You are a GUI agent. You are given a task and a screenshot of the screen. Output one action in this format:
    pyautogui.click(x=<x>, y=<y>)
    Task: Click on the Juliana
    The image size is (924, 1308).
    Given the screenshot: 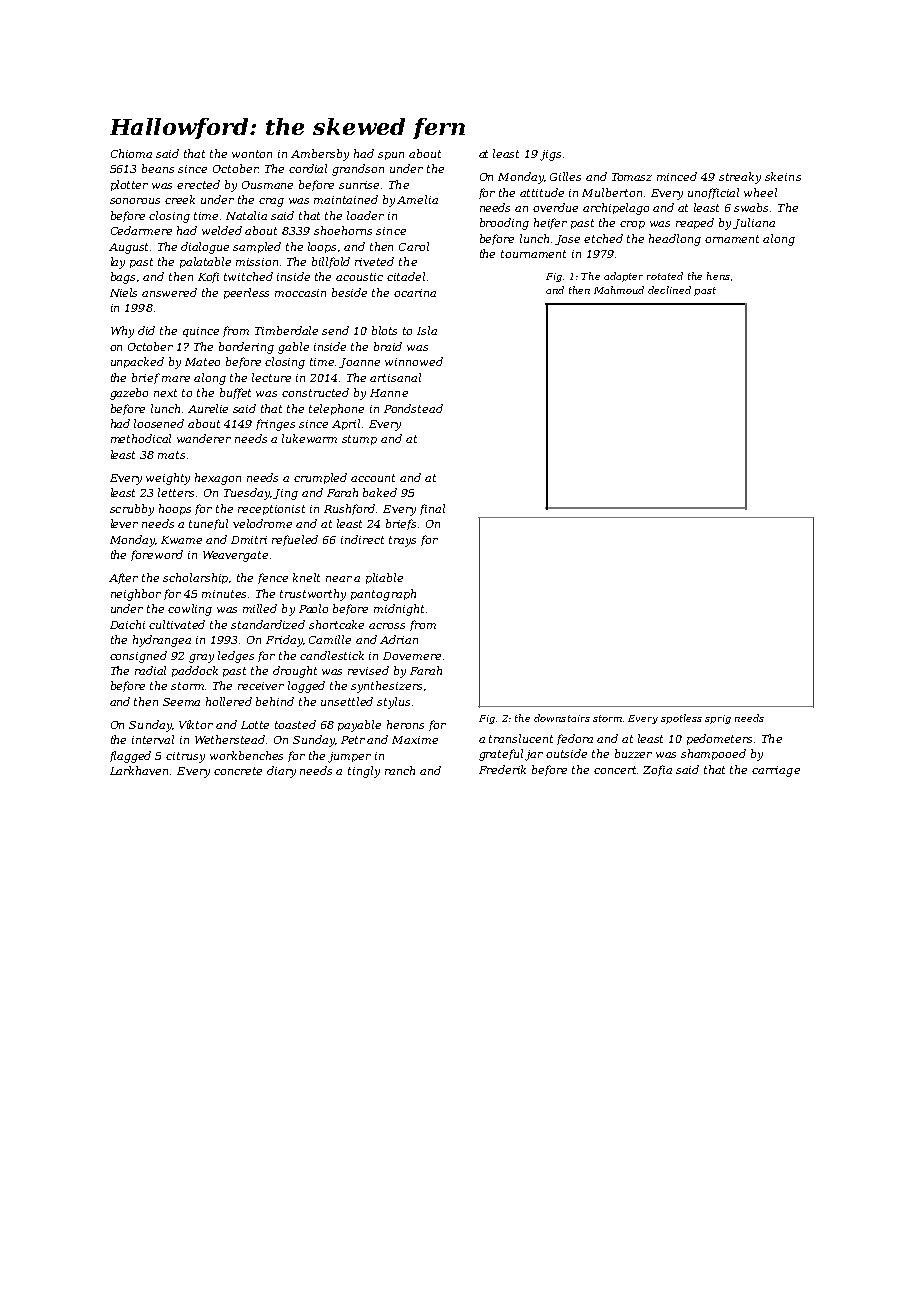 What is the action you would take?
    pyautogui.click(x=754, y=223)
